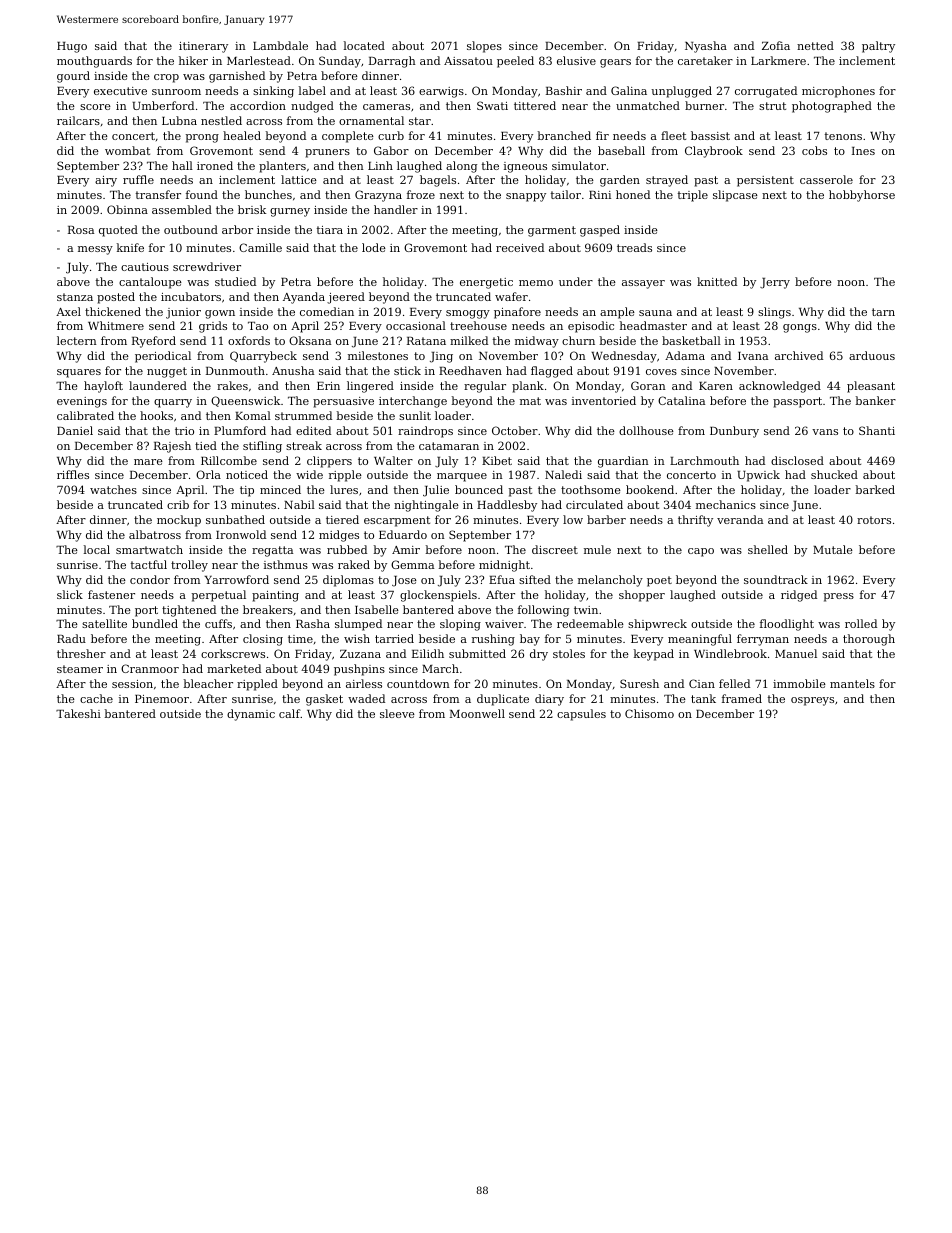  I want to click on sauna, so click(655, 313).
